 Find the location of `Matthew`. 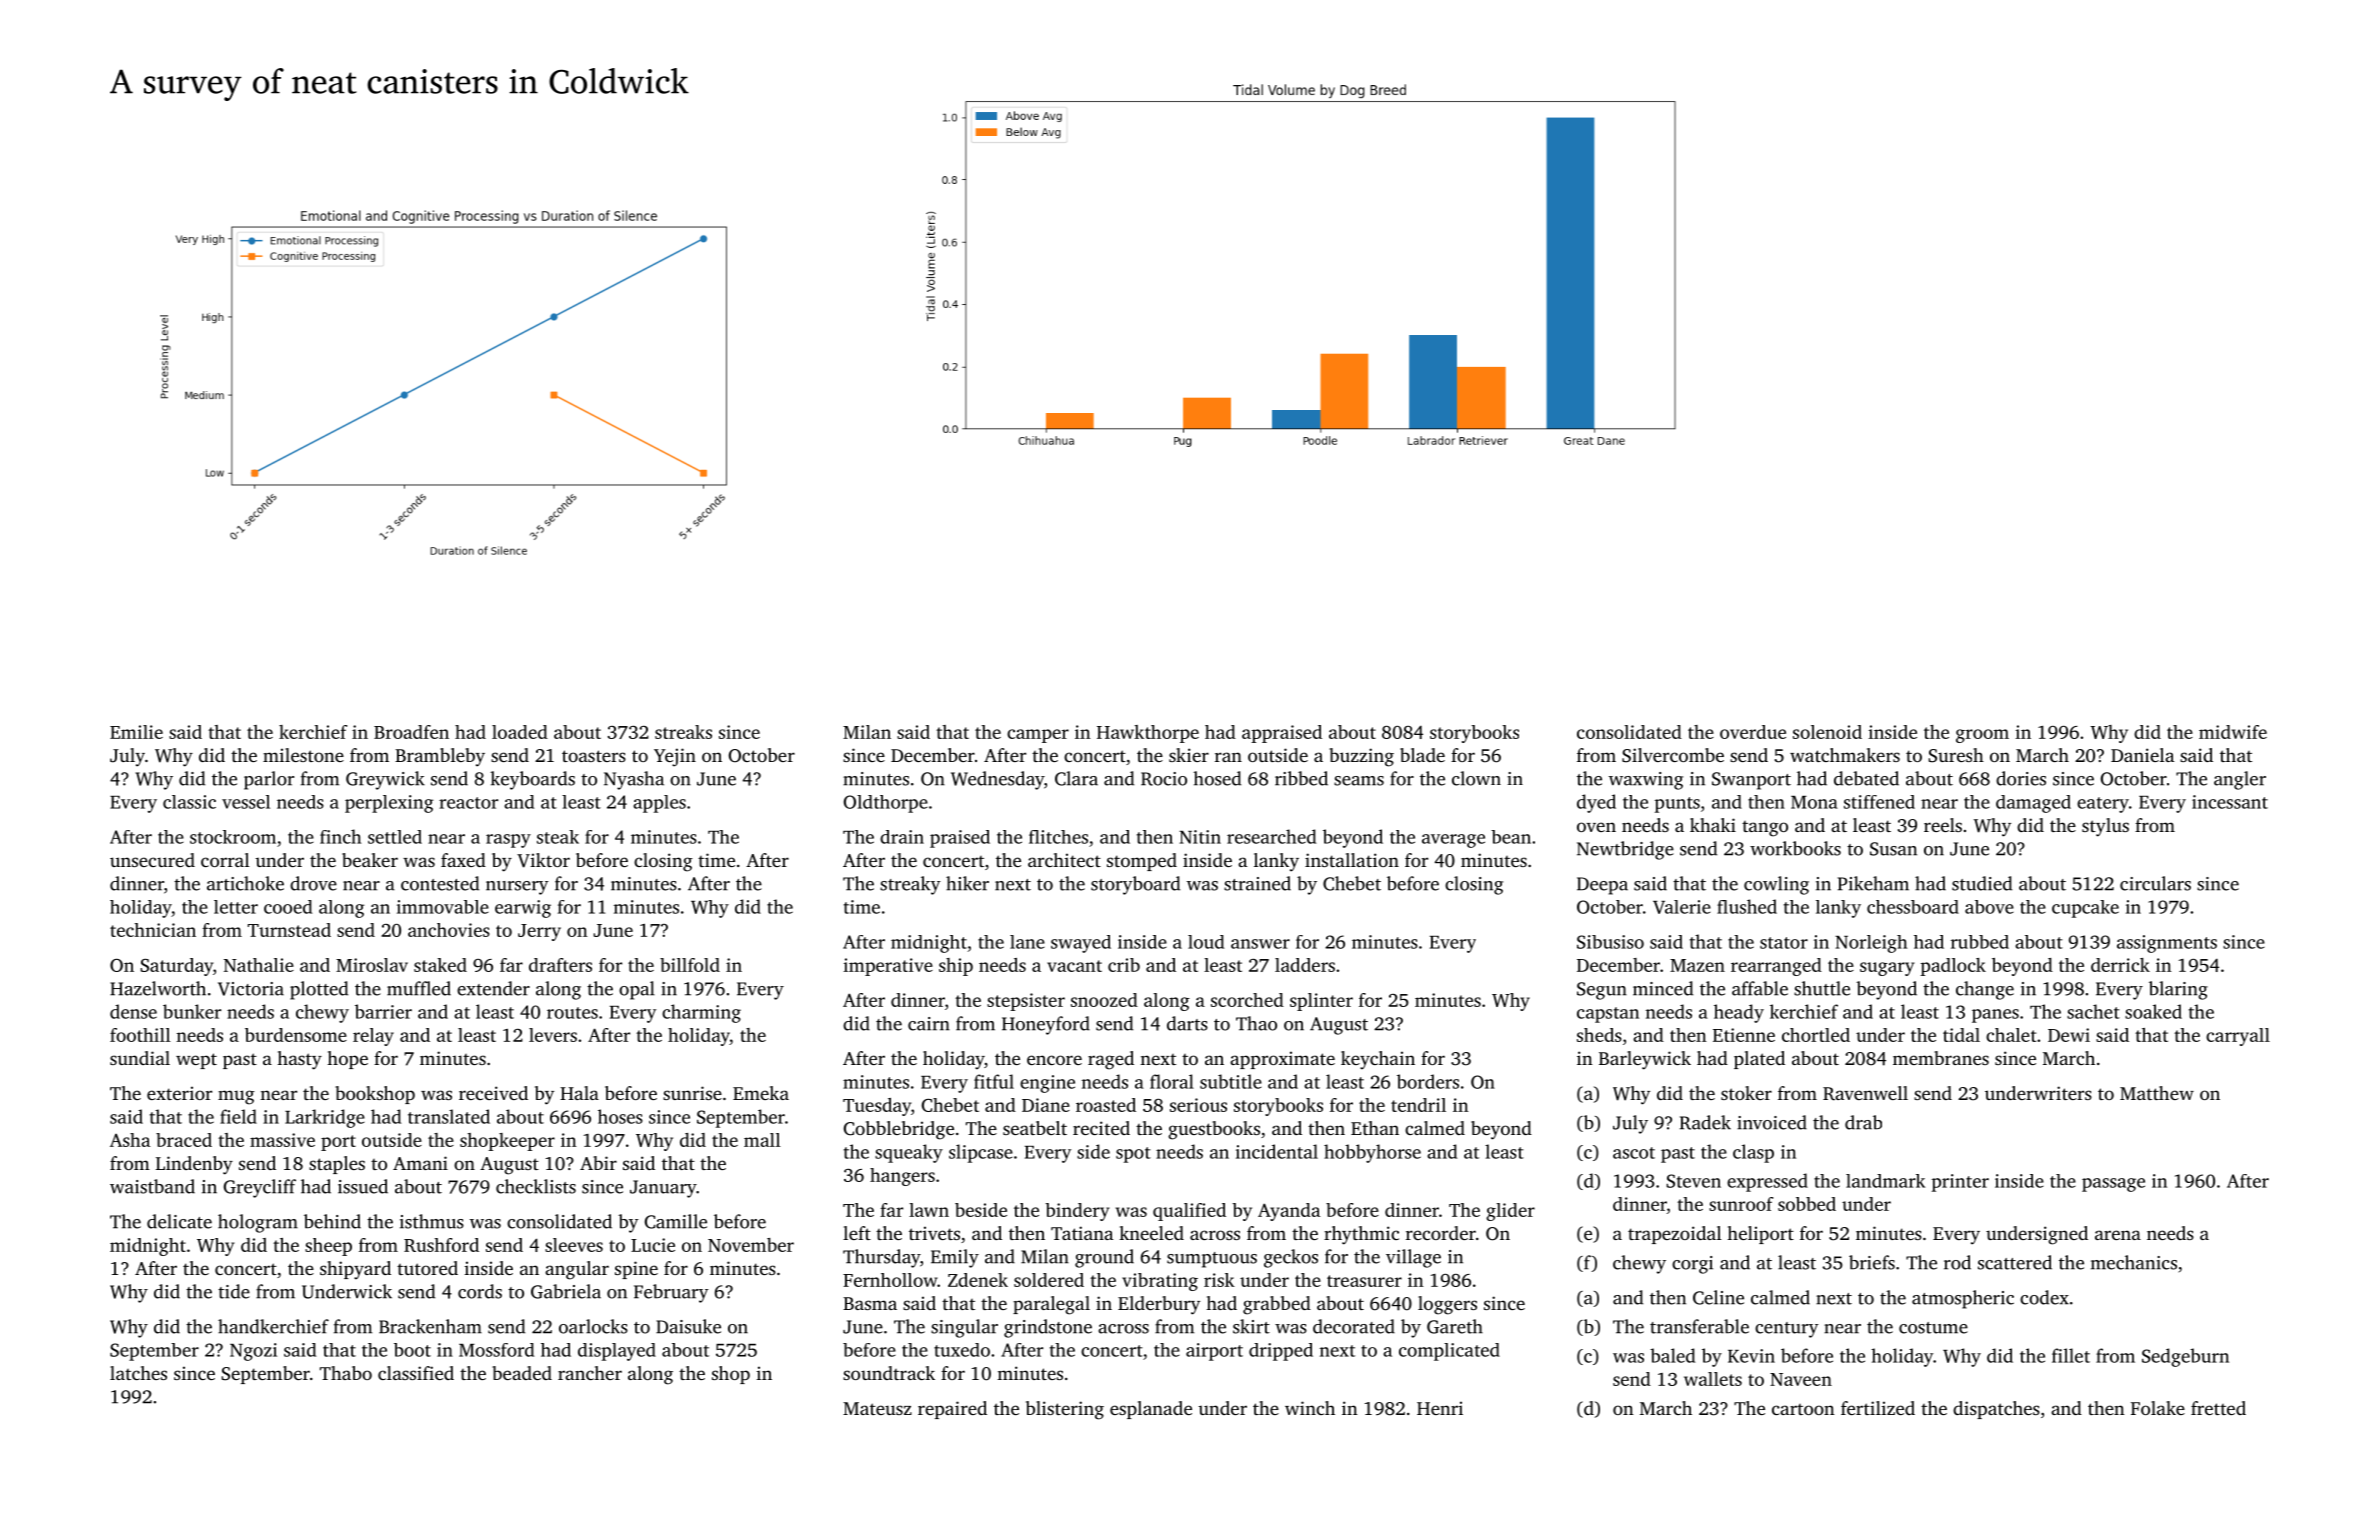

Matthew is located at coordinates (2157, 1093).
